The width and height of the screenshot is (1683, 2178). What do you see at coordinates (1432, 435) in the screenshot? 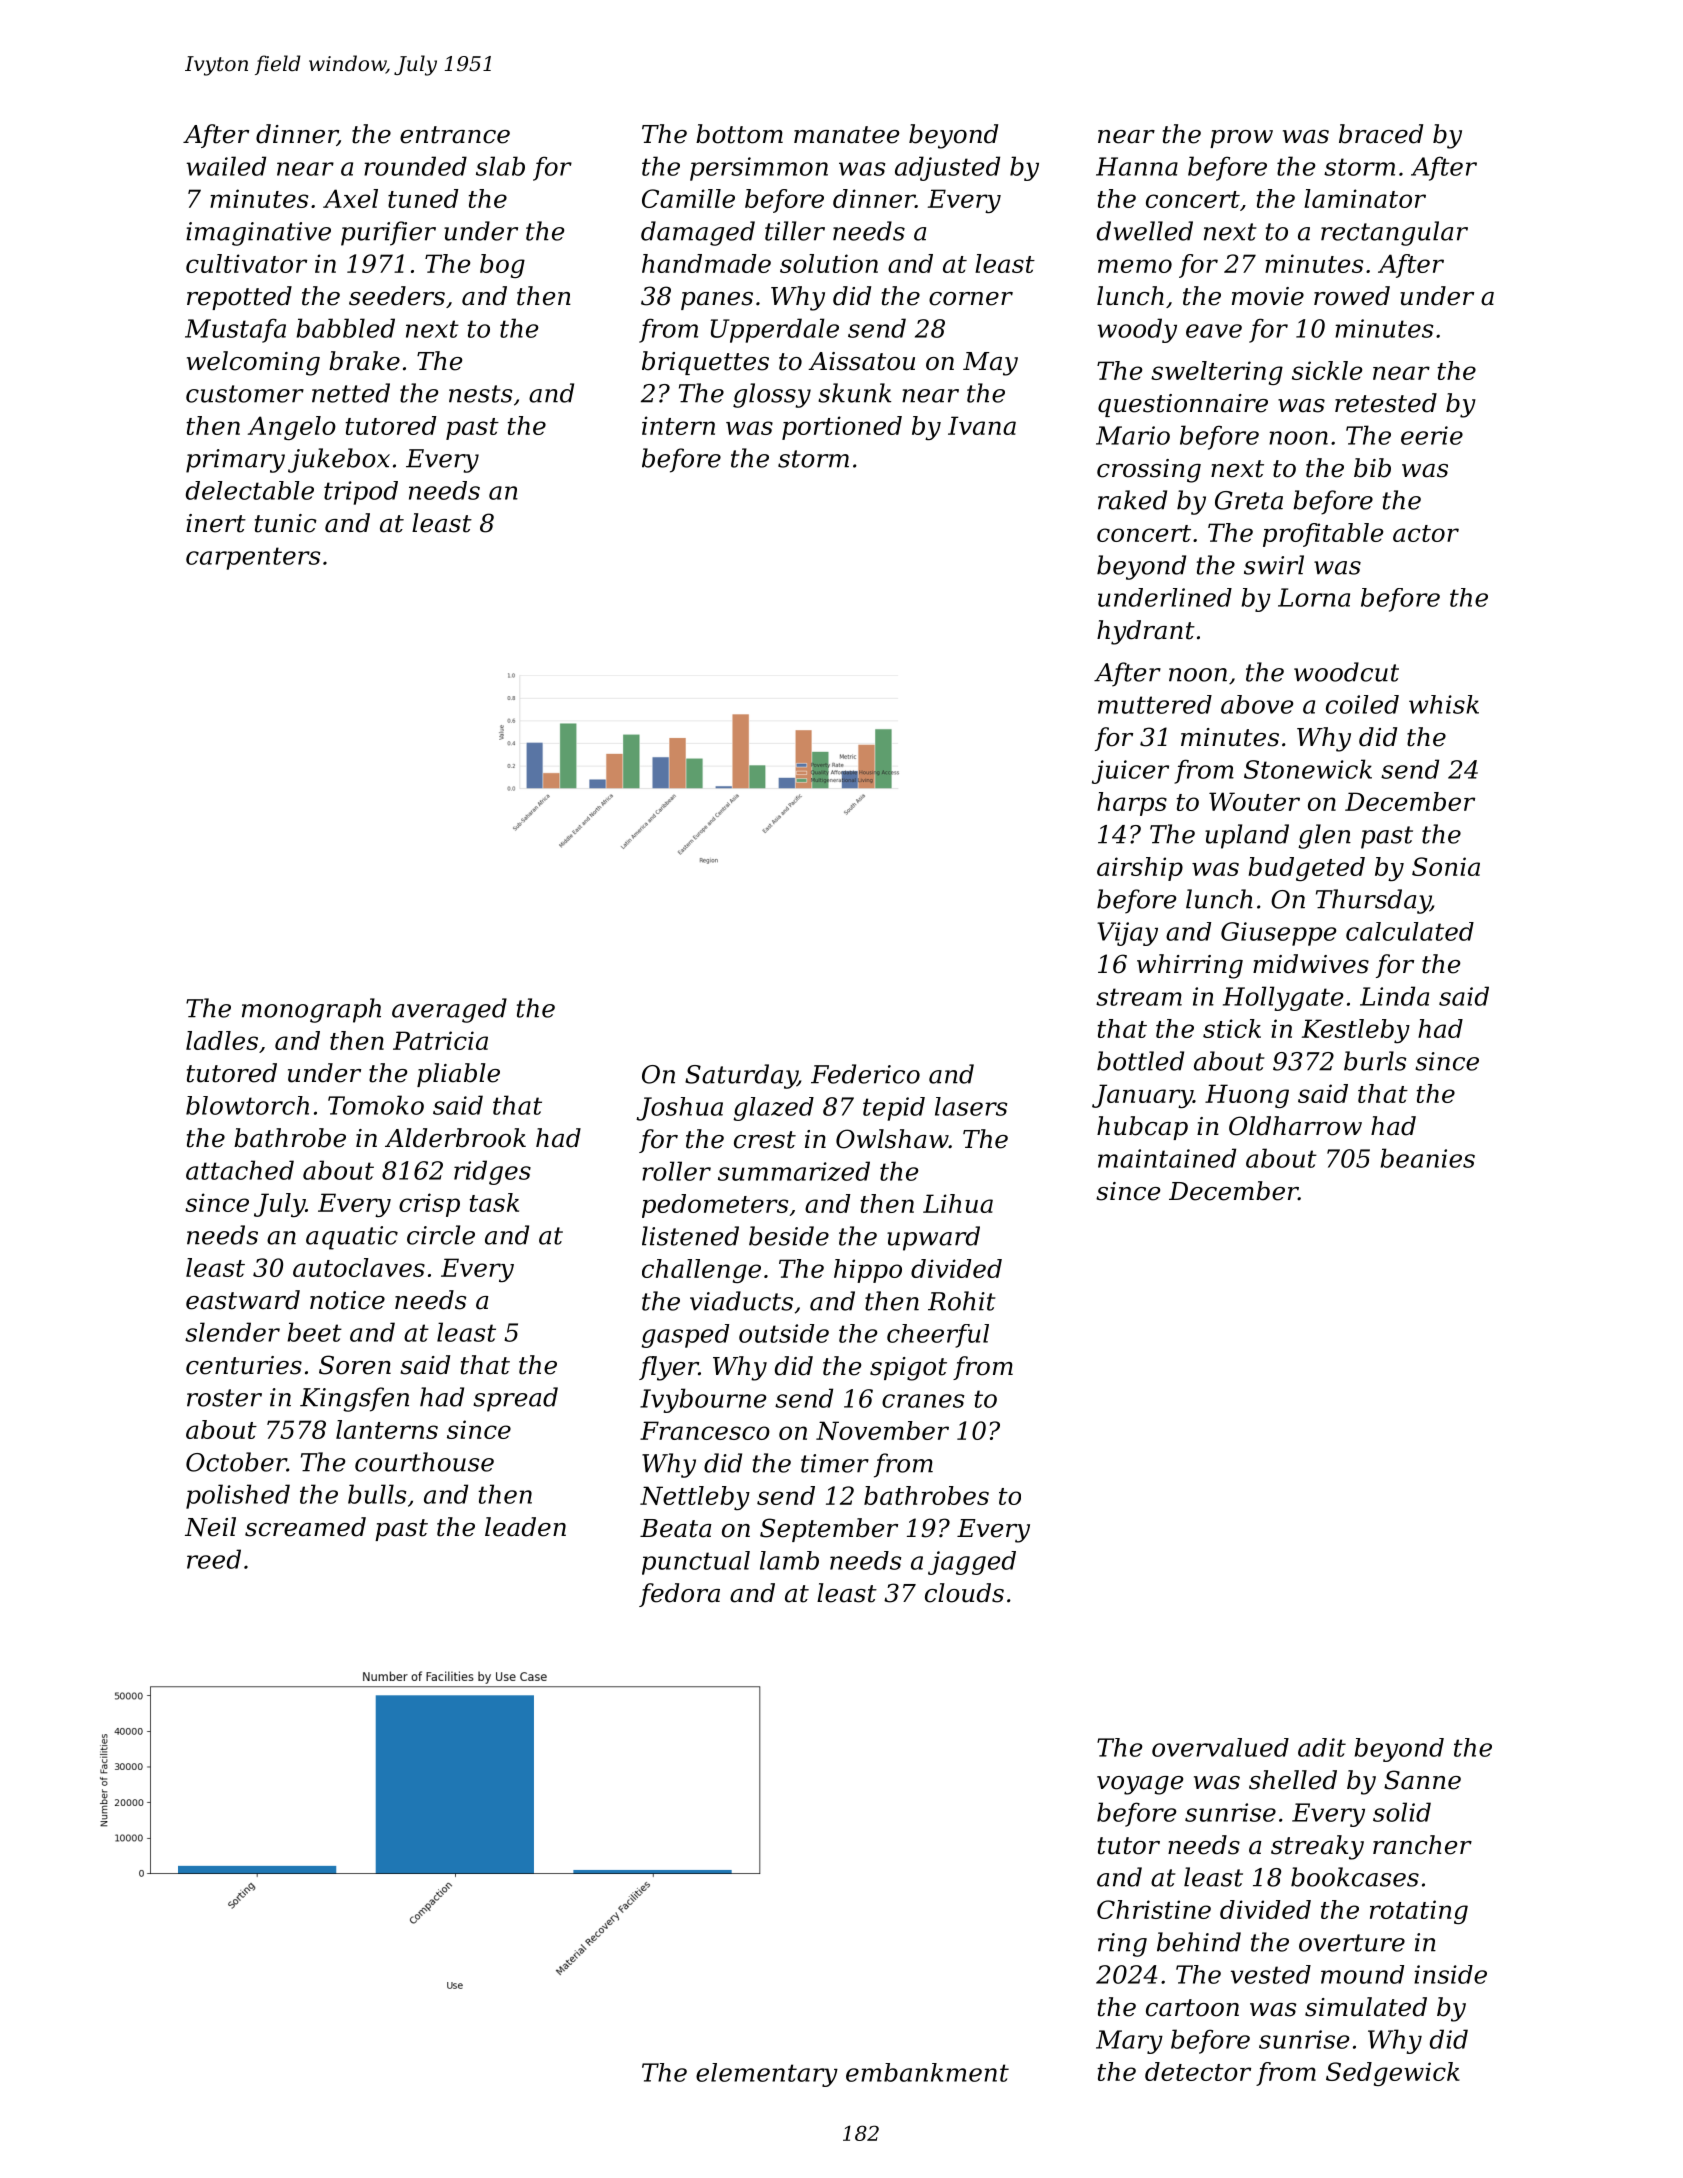
I see `eerie` at bounding box center [1432, 435].
